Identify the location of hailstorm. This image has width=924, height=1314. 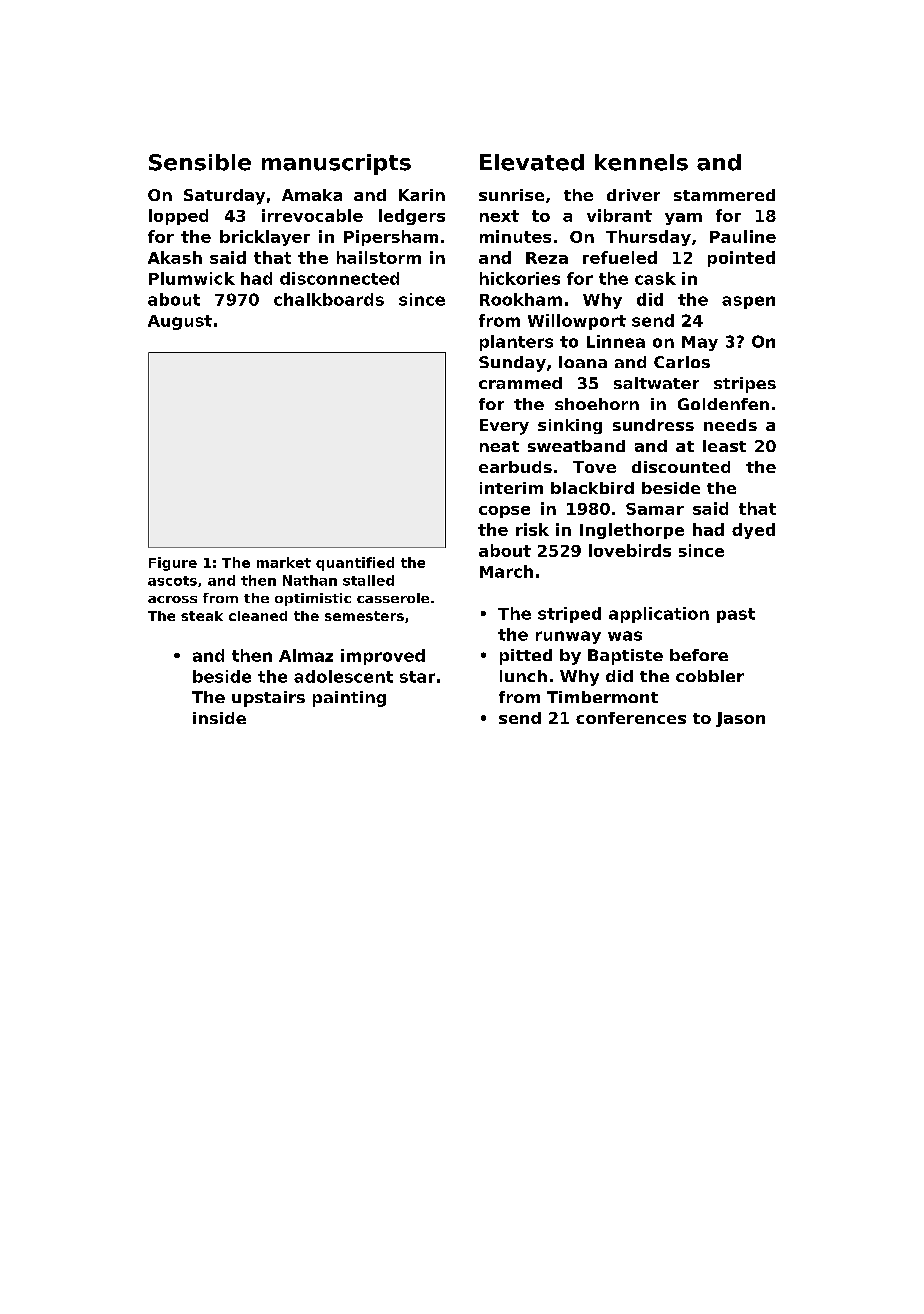
(379, 257).
